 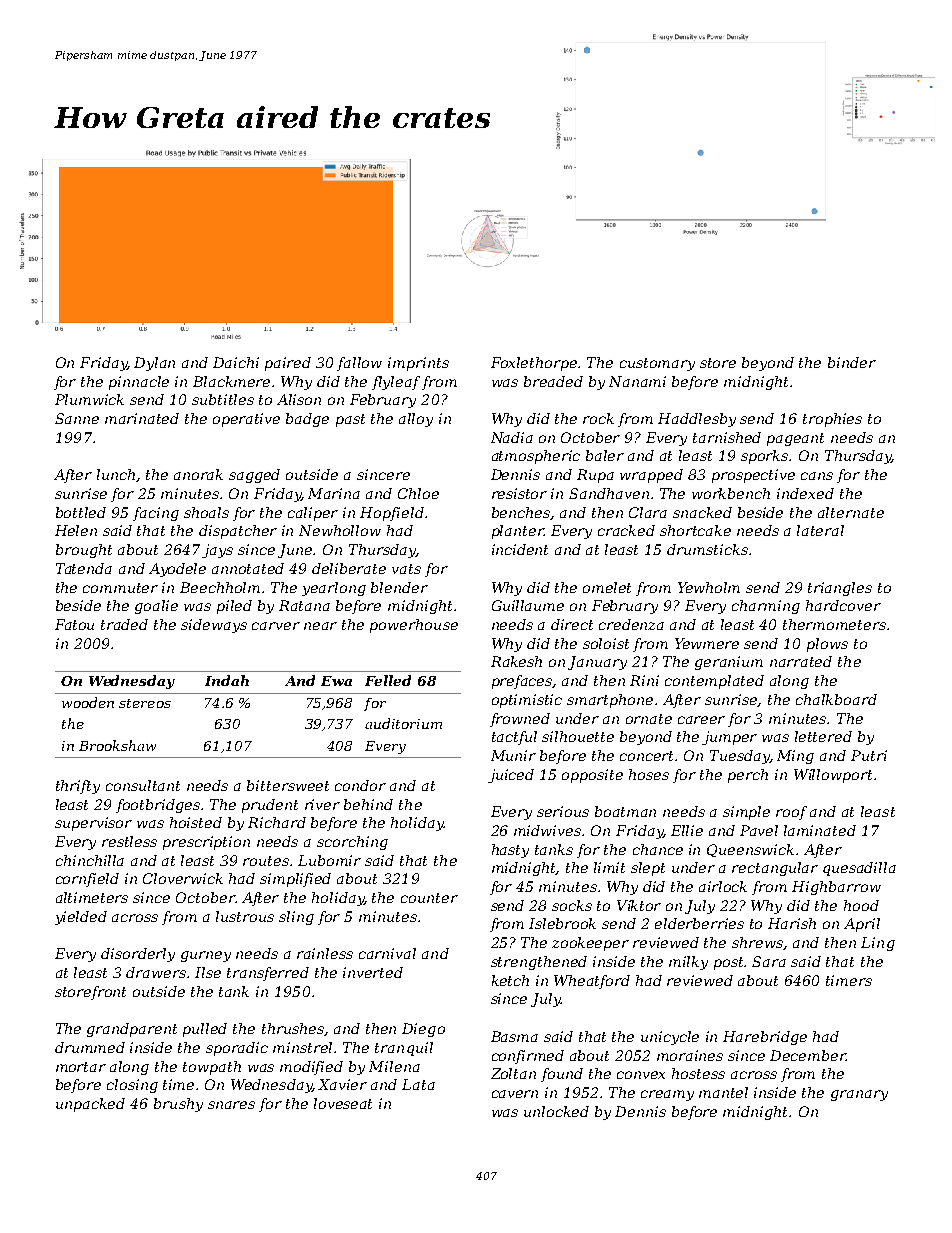 I want to click on vats, so click(x=406, y=569).
